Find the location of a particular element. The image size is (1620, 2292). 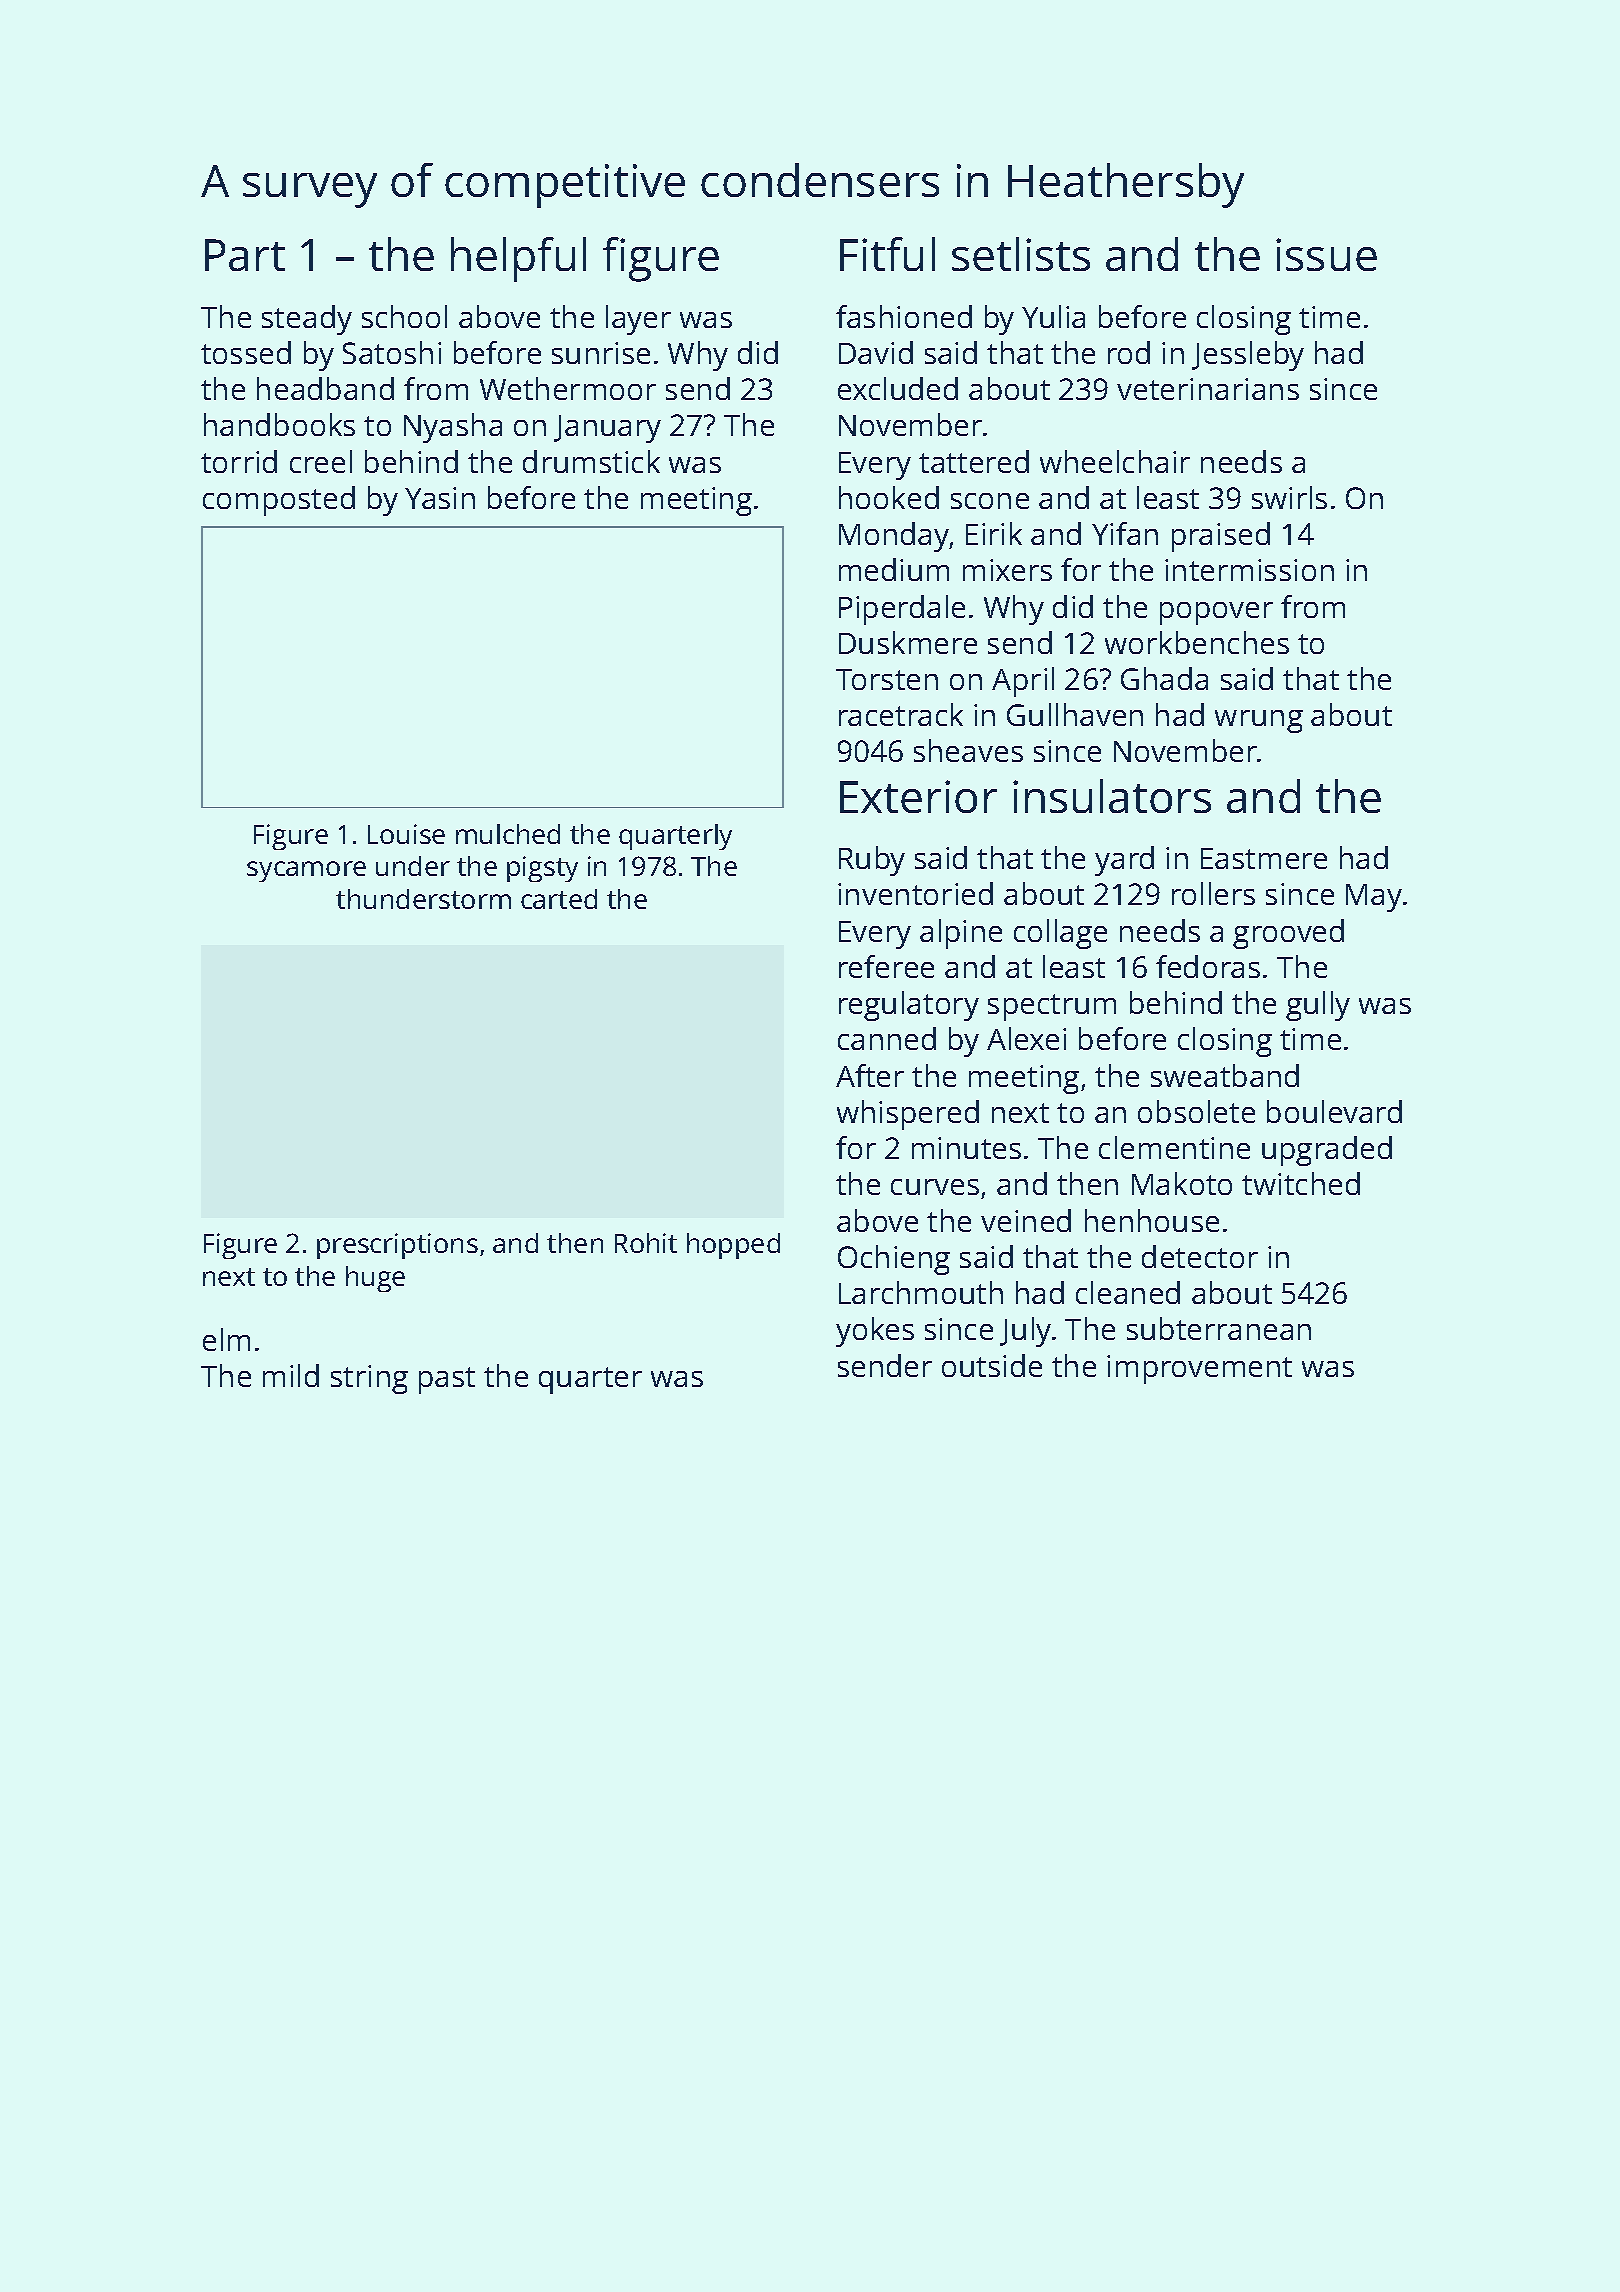

string is located at coordinates (369, 1379).
